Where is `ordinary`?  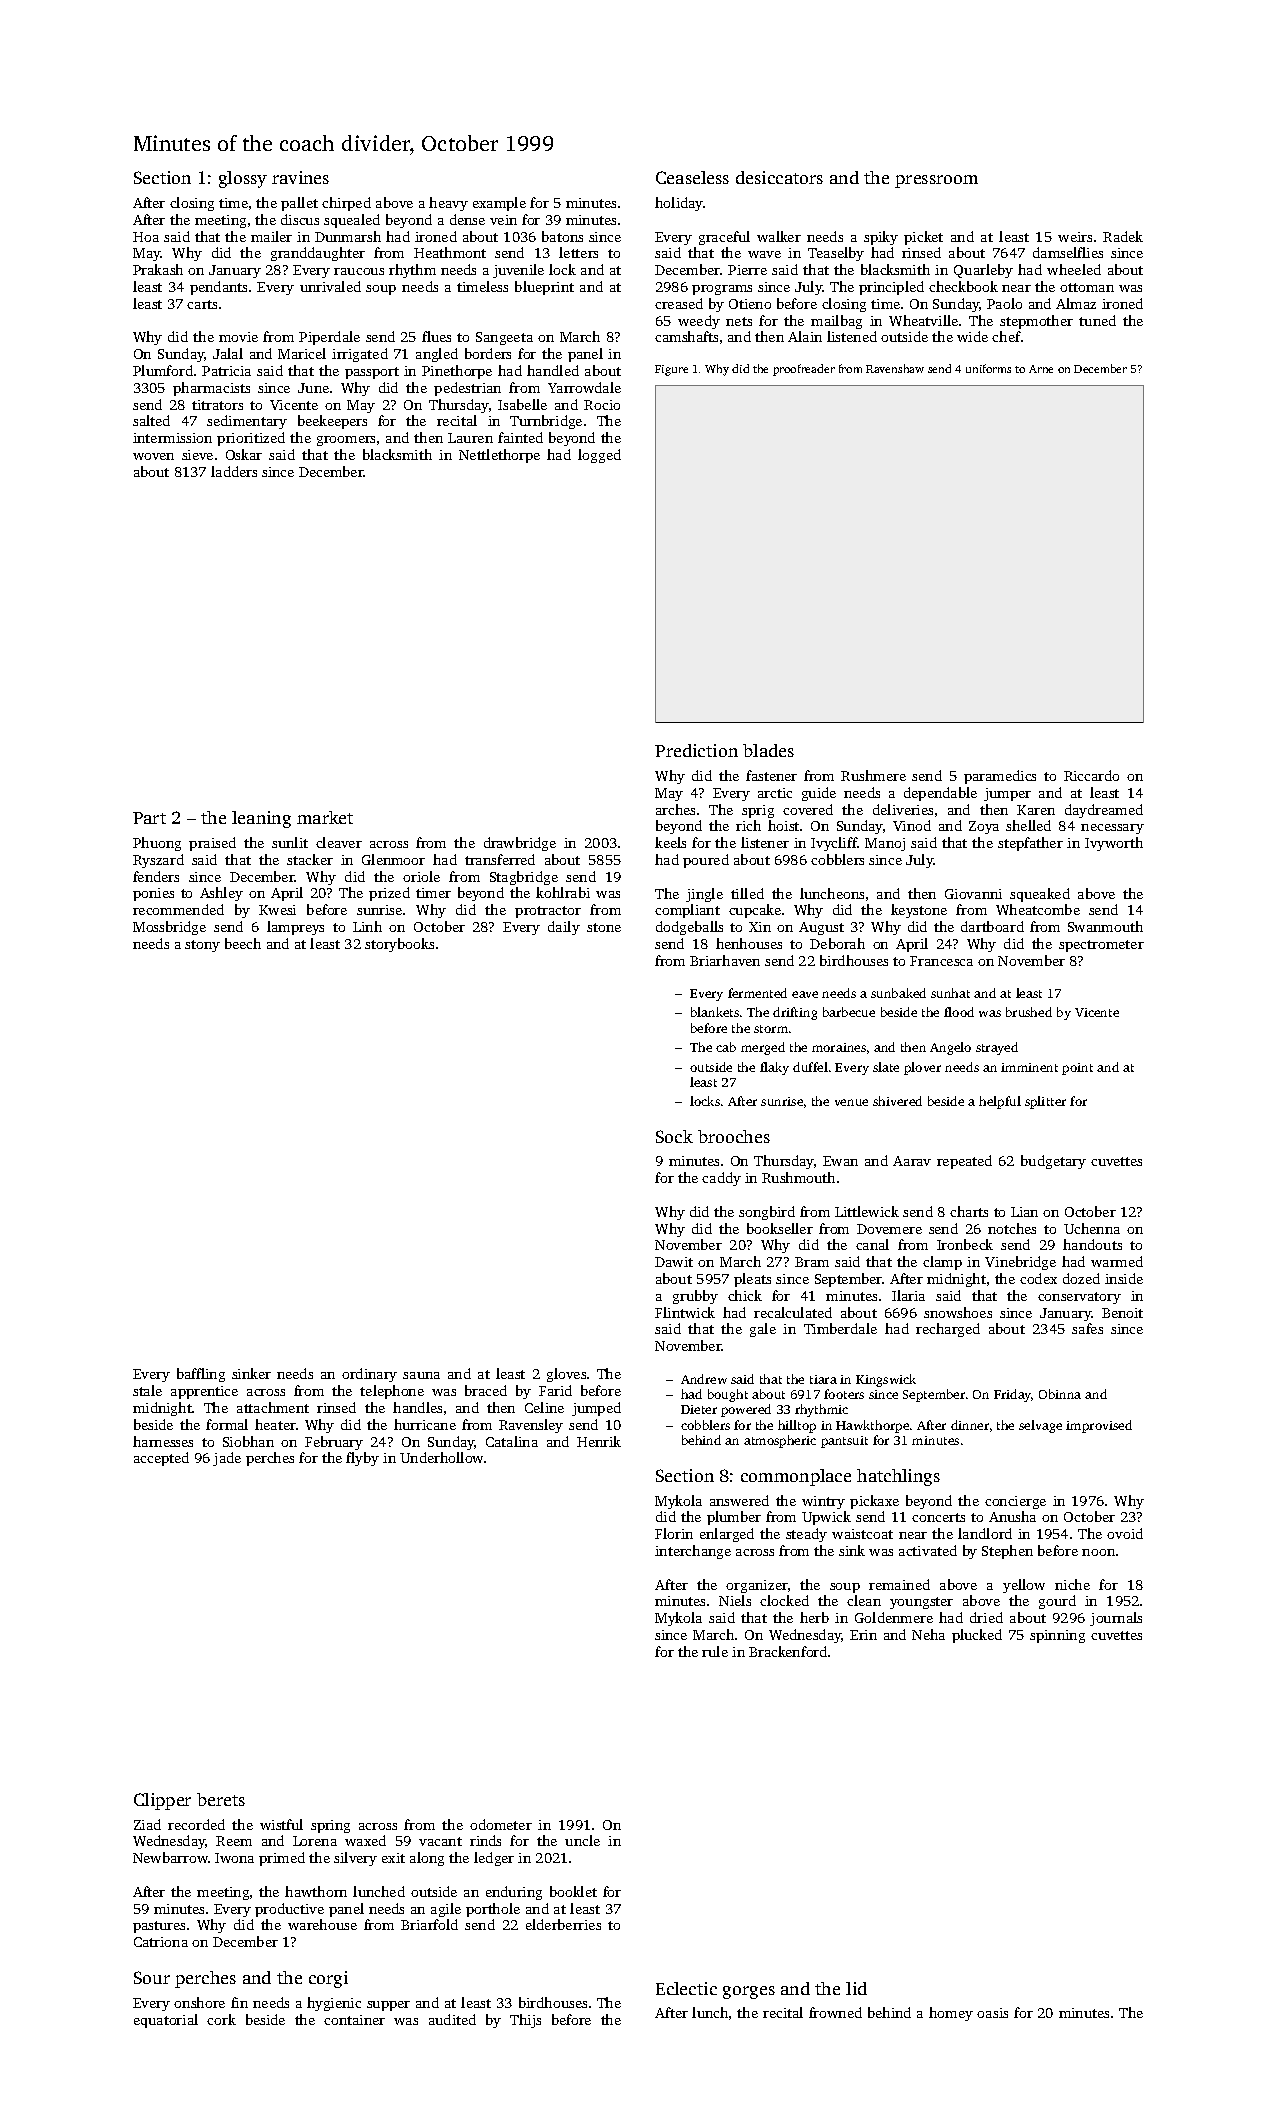
ordinary is located at coordinates (369, 1375).
